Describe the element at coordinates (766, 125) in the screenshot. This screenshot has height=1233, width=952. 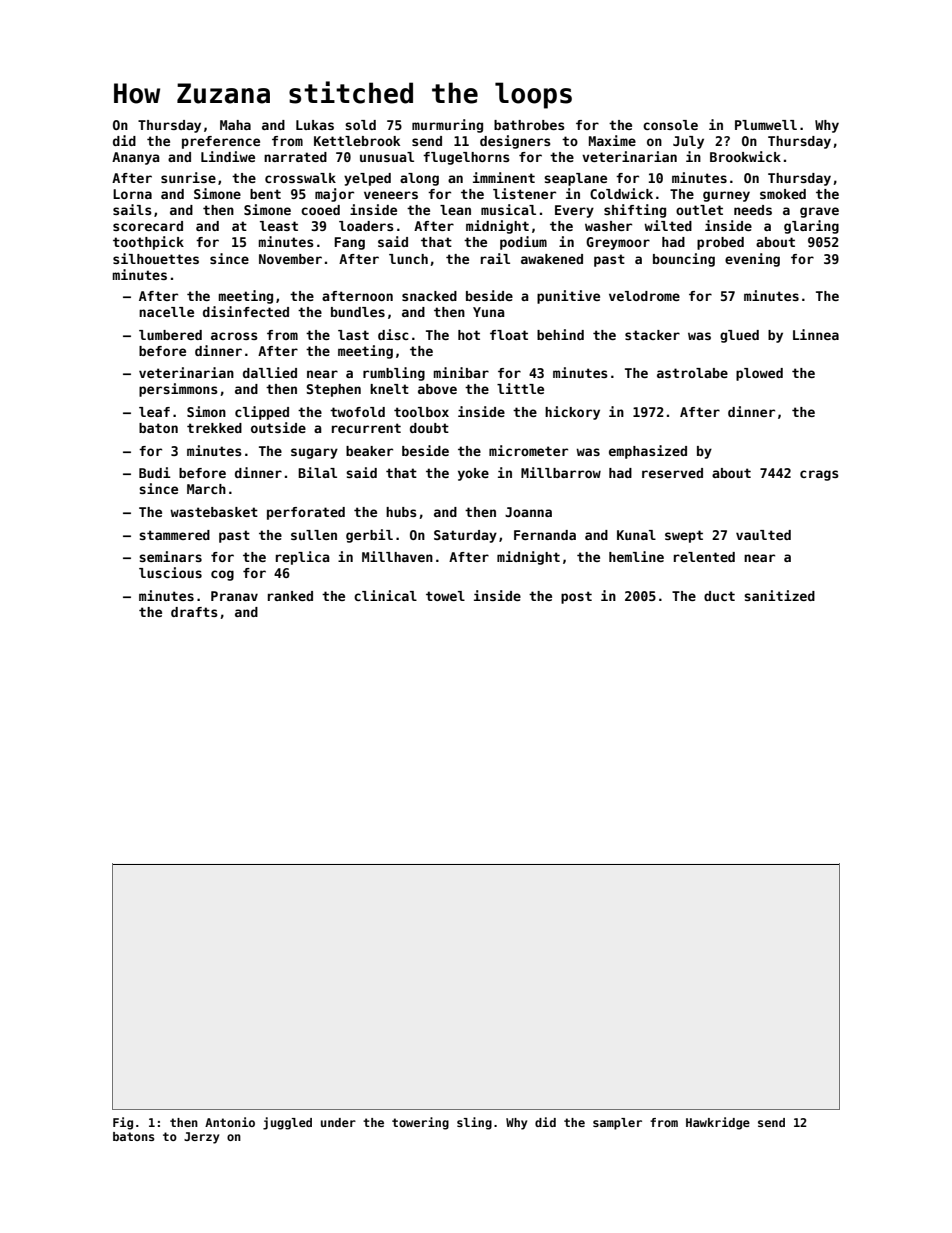
I see `Plumwell` at that location.
